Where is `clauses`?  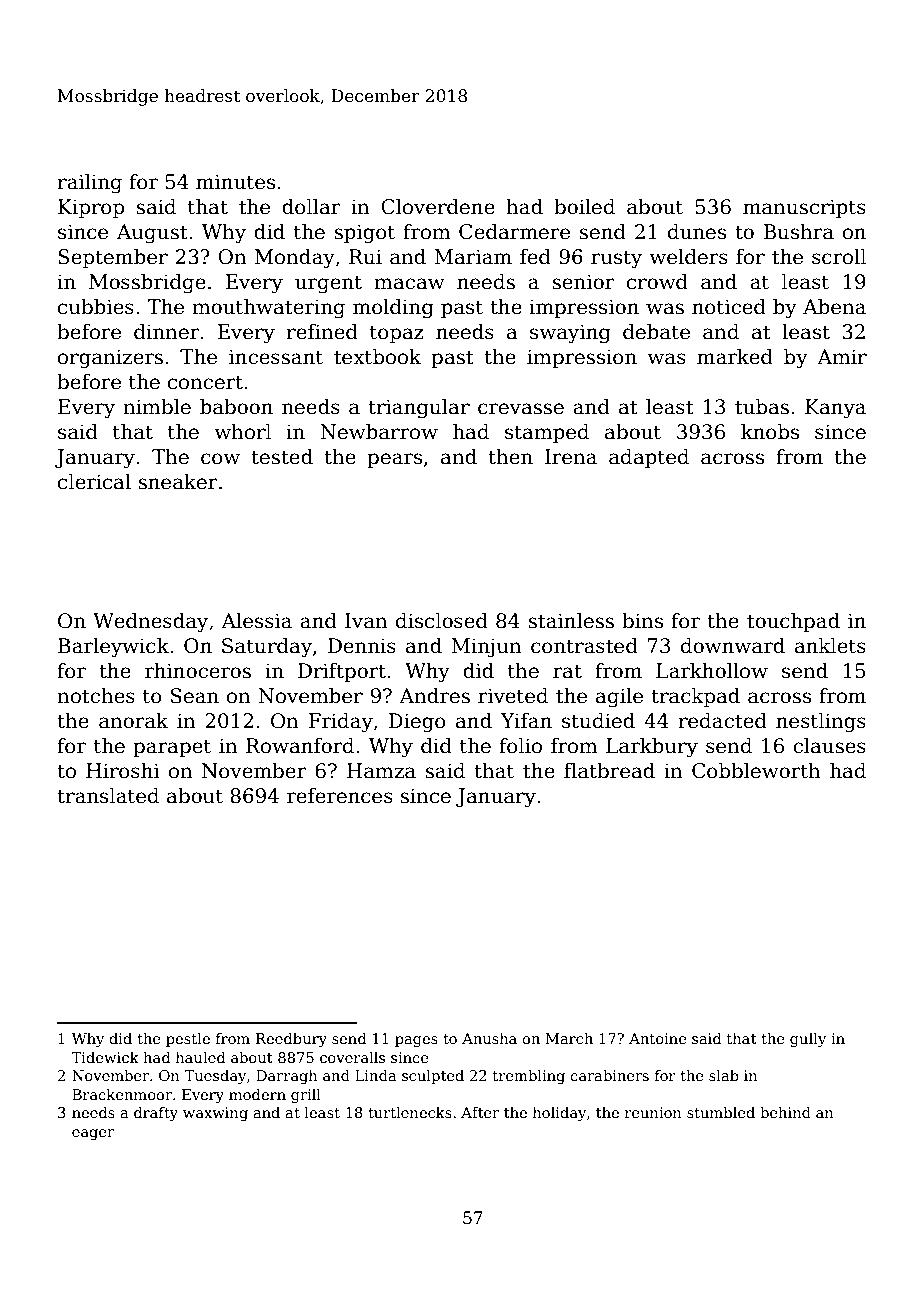 clauses is located at coordinates (829, 746).
